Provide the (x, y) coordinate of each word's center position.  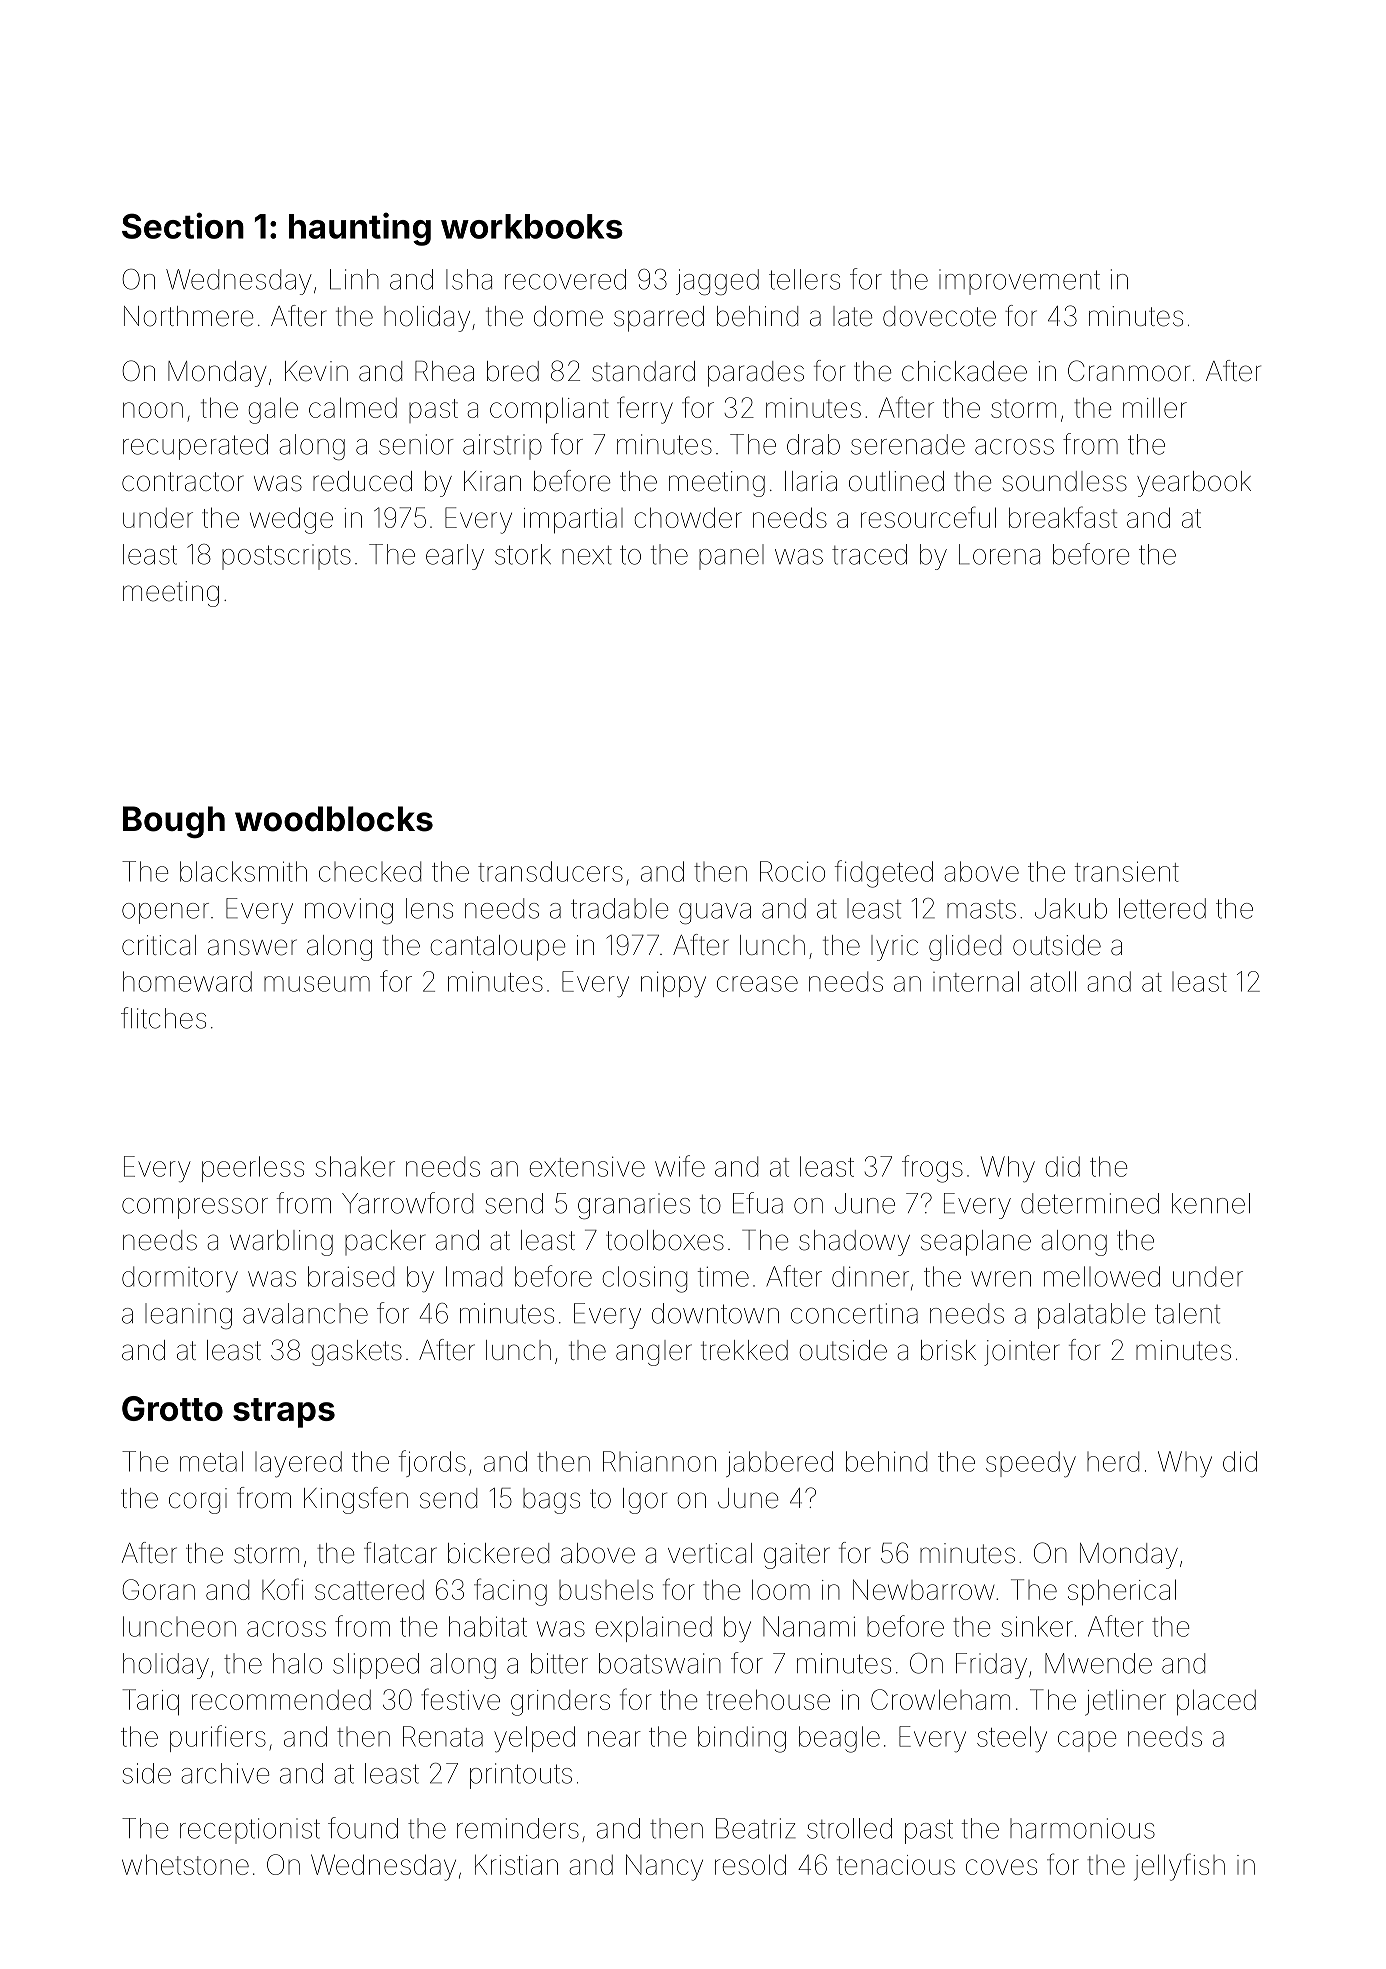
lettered (1162, 908)
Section (183, 225)
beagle (839, 1739)
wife (680, 1166)
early (455, 557)
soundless (1065, 481)
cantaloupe (498, 948)
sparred (659, 319)
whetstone (185, 1864)
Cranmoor (1129, 371)
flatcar (400, 1553)
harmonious (1082, 1828)
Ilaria (811, 481)
